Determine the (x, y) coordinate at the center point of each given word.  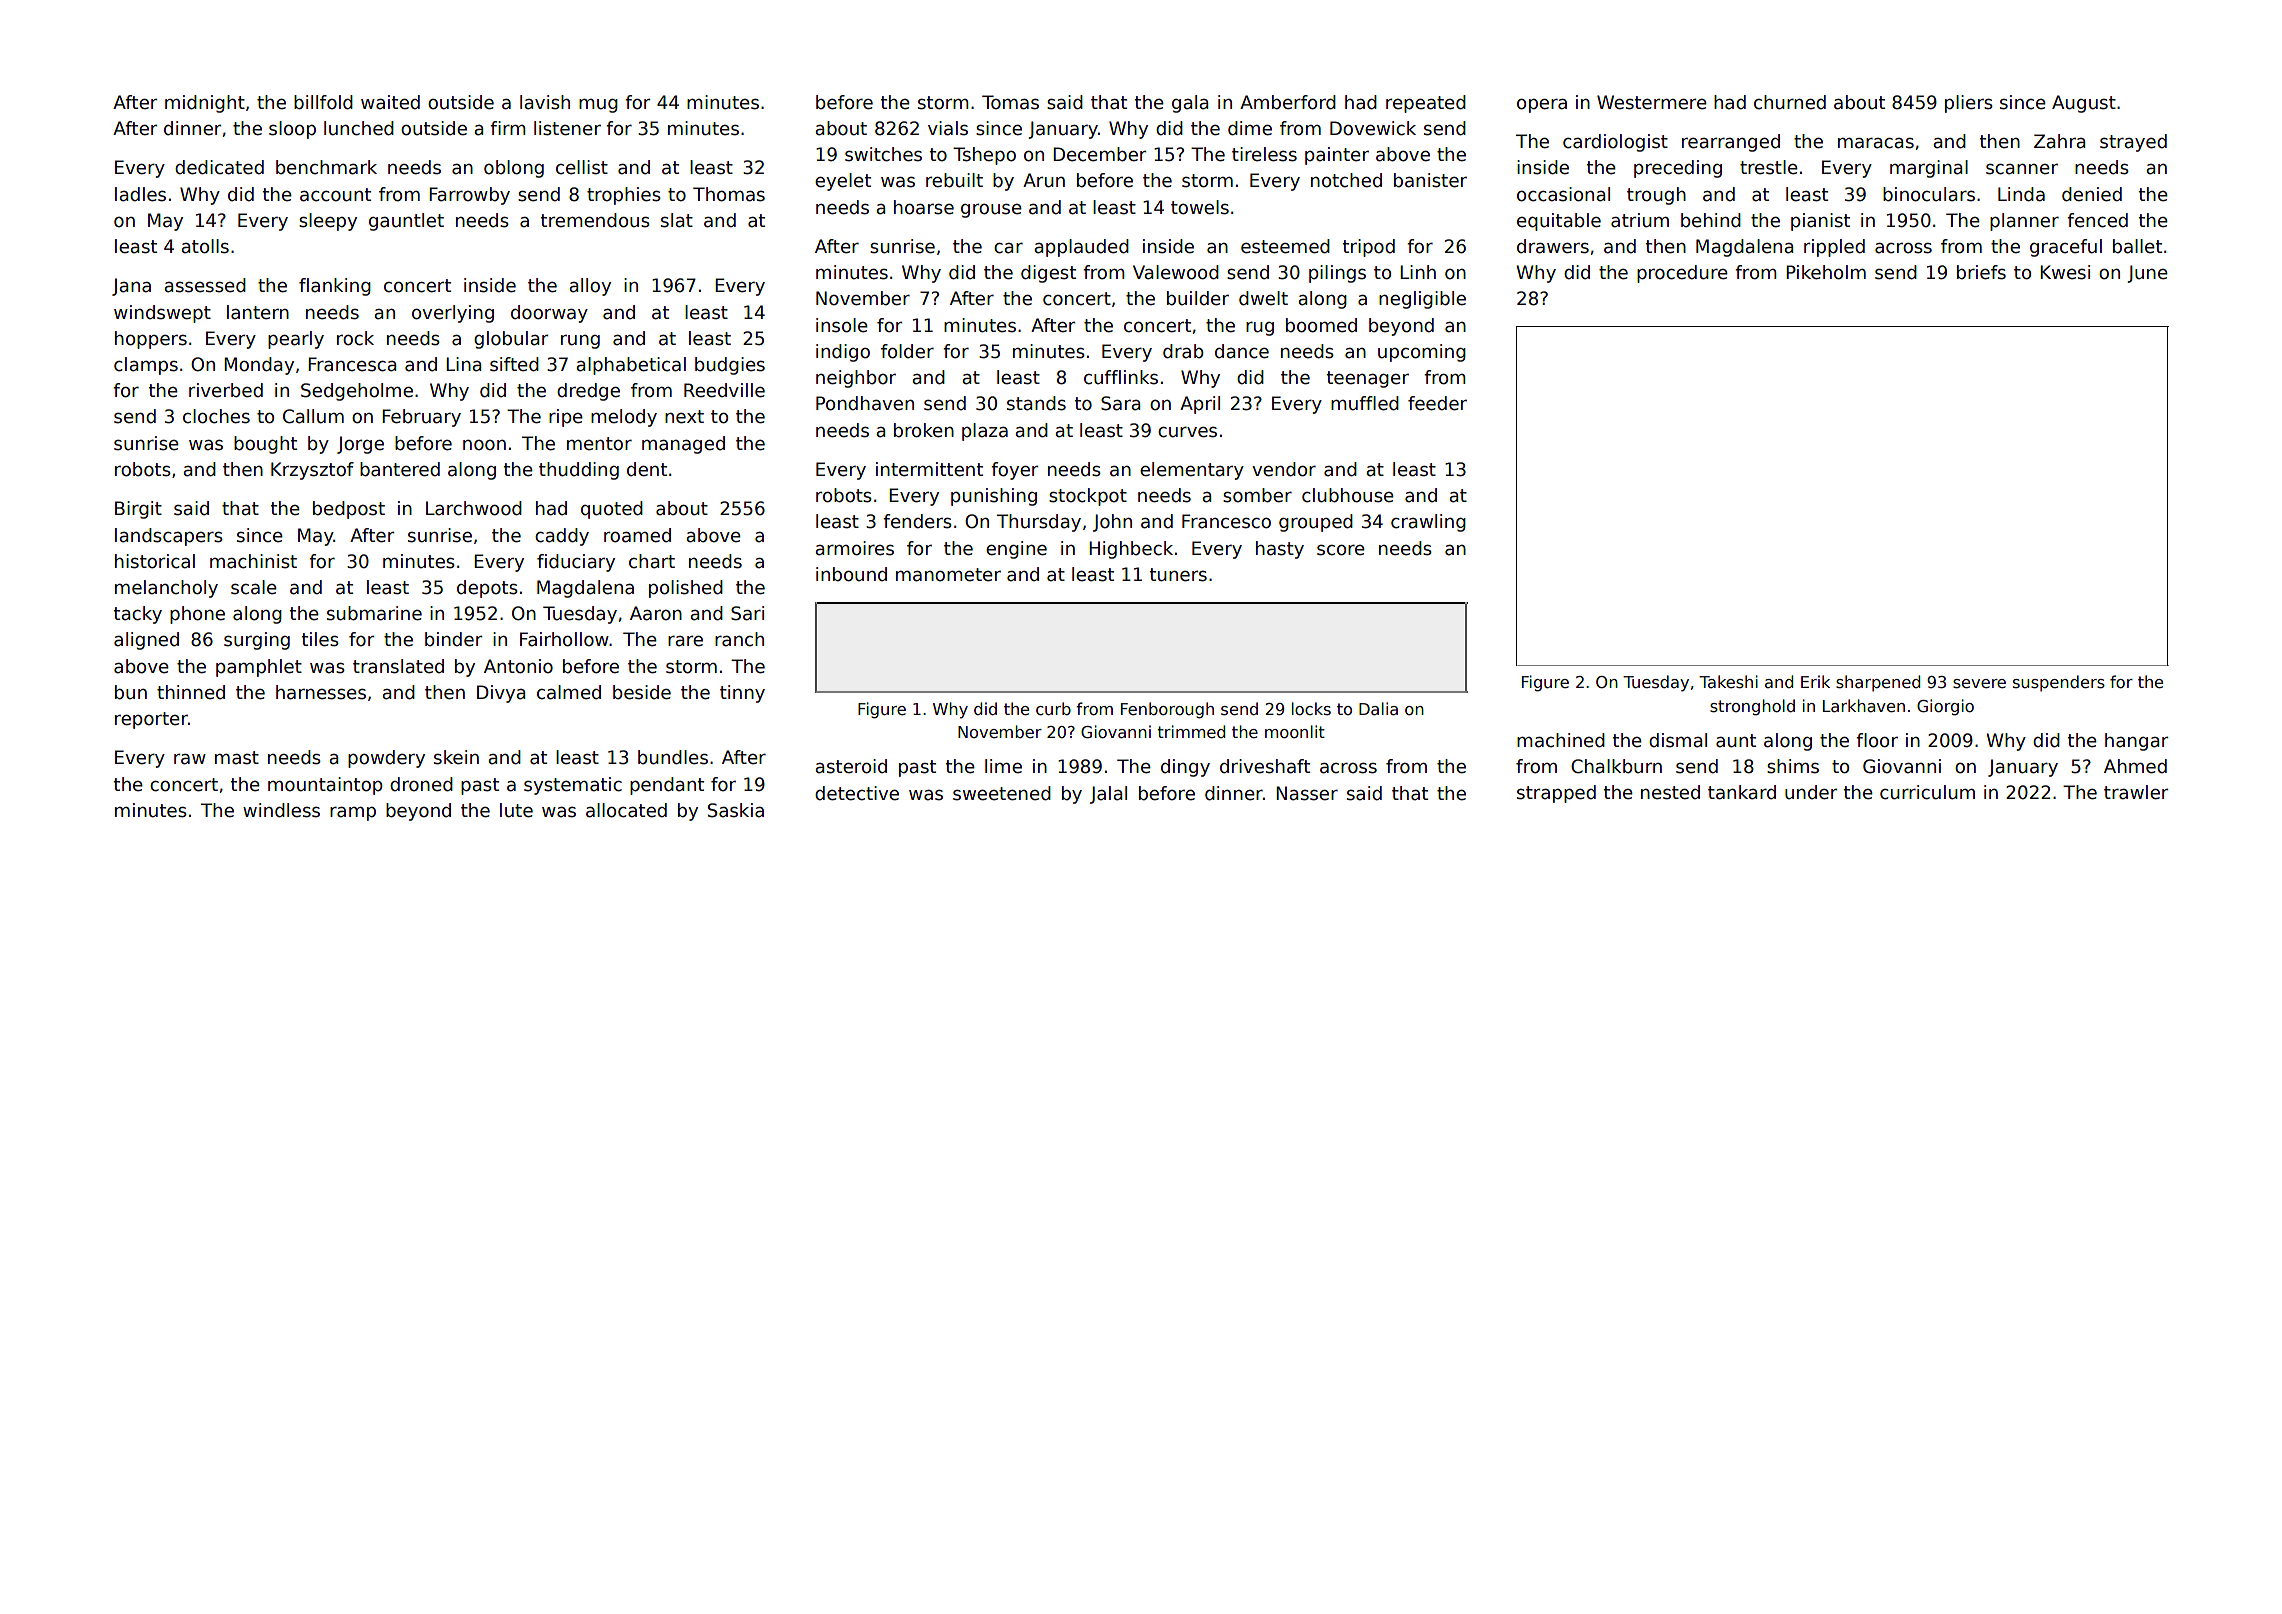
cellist (582, 167)
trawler (2136, 792)
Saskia (736, 810)
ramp (353, 813)
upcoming (1422, 353)
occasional (1563, 194)
